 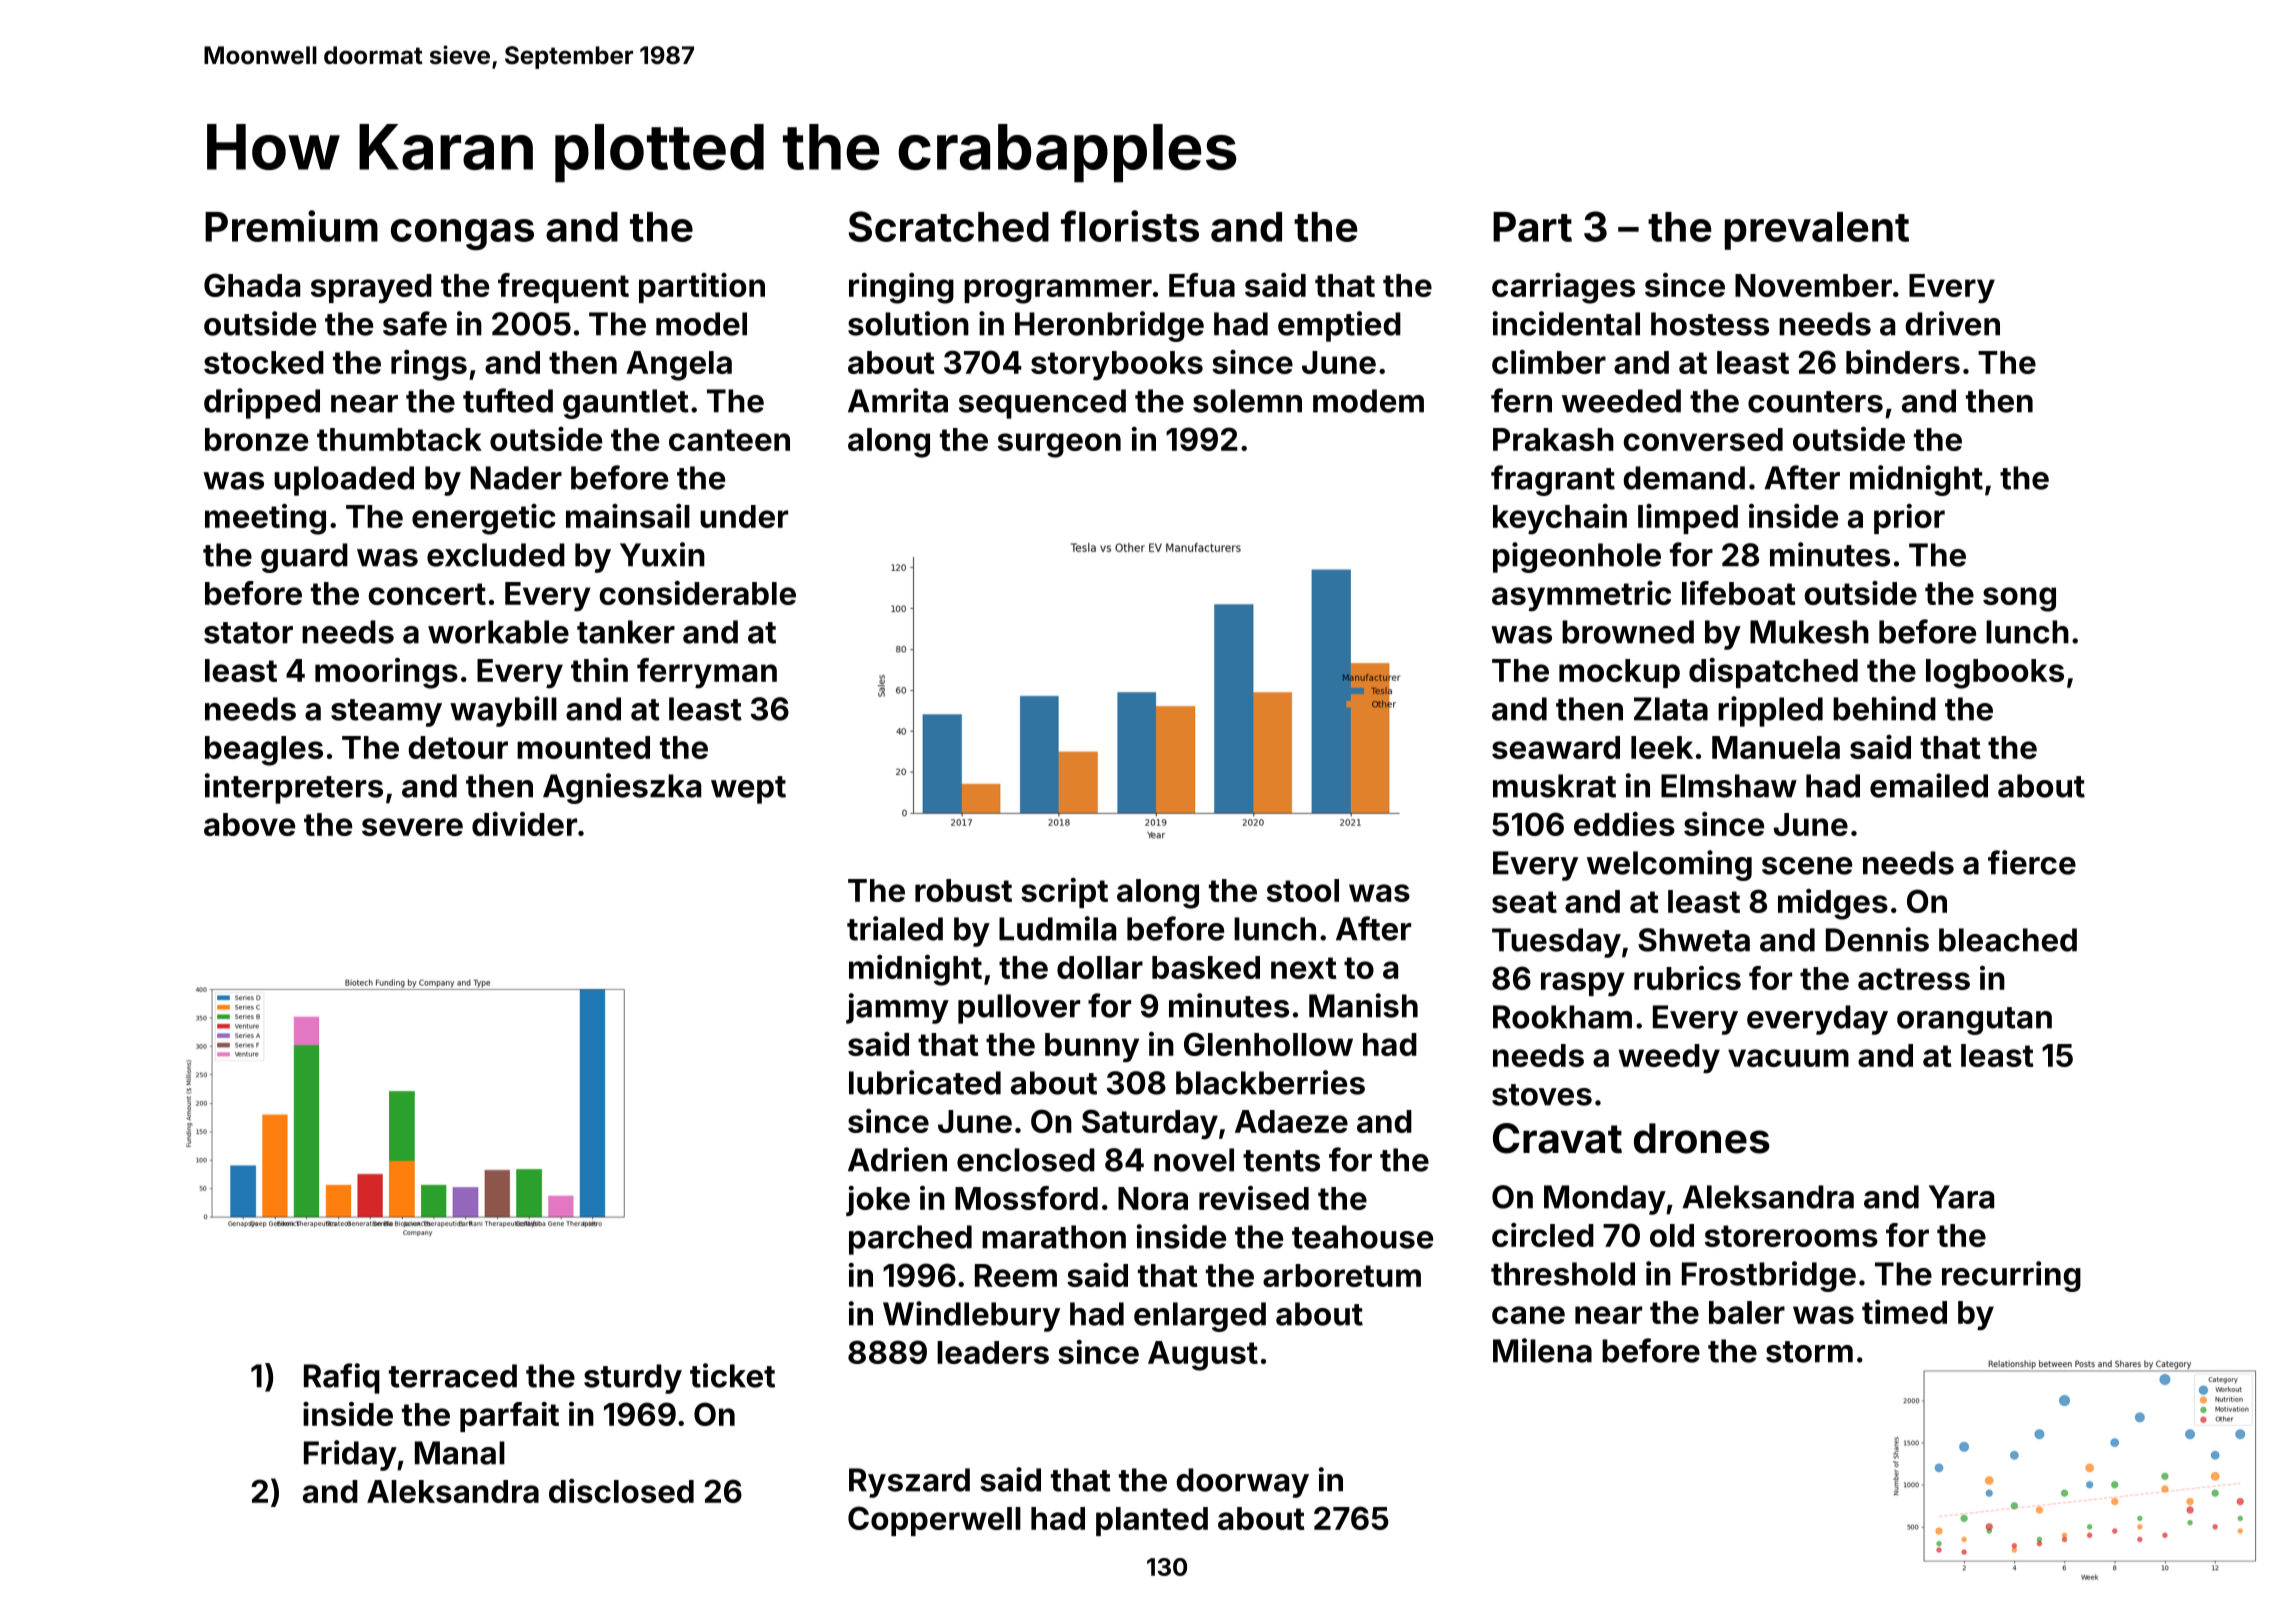 I want to click on frequent, so click(x=563, y=288).
